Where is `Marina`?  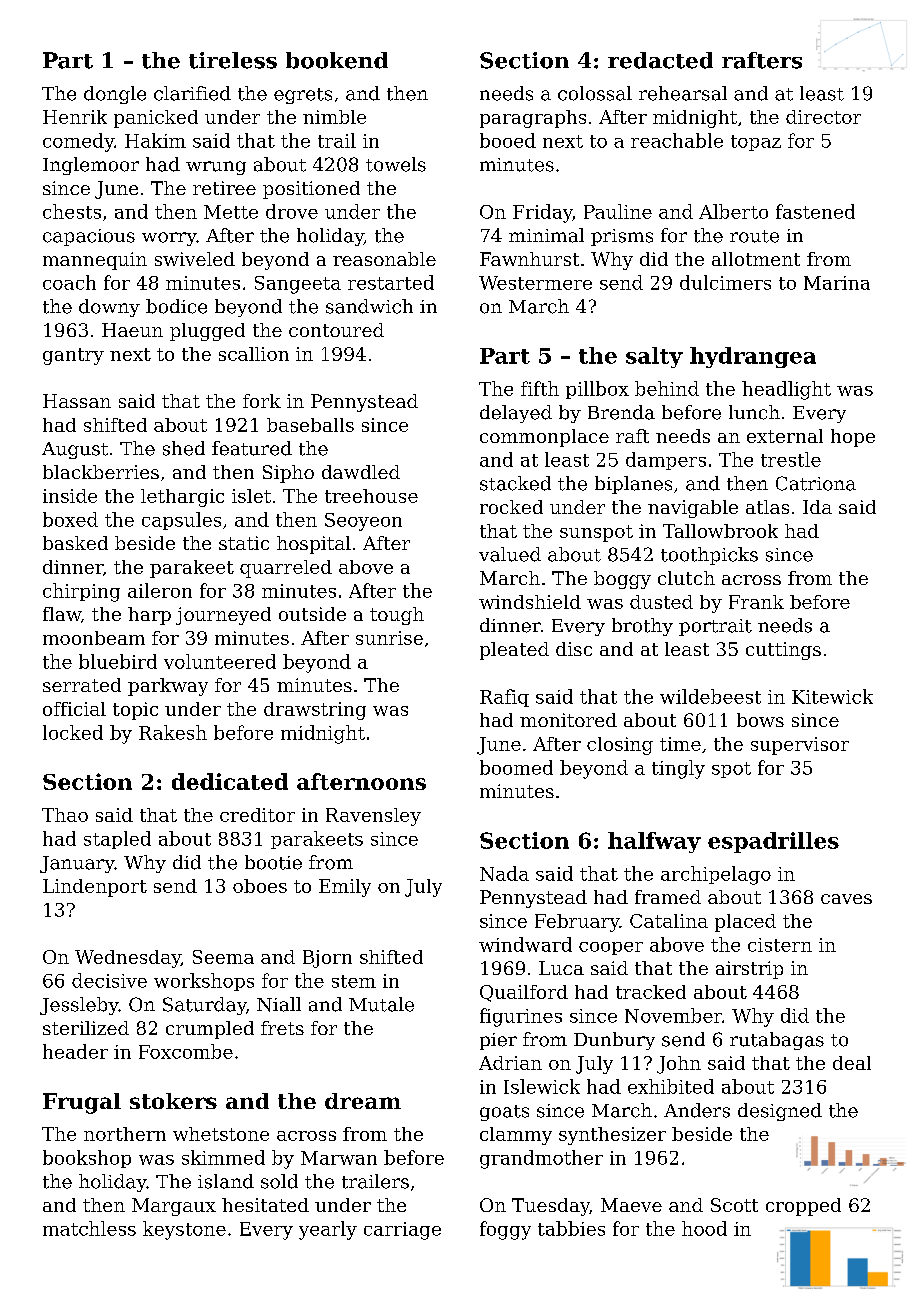
Marina is located at coordinates (837, 283).
